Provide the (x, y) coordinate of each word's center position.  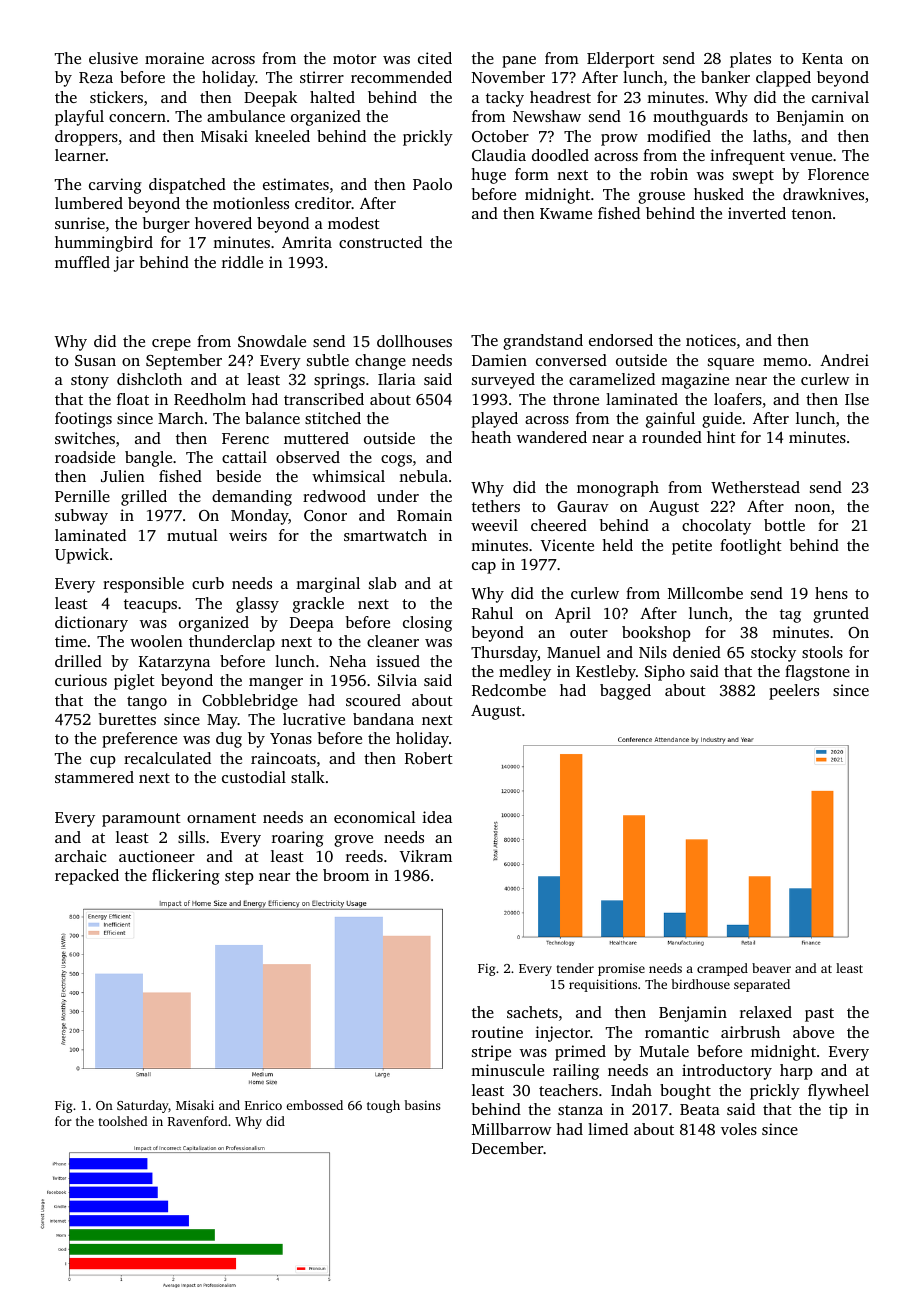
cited (435, 58)
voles (739, 1129)
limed (608, 1129)
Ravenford (197, 1121)
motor (354, 59)
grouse (661, 198)
